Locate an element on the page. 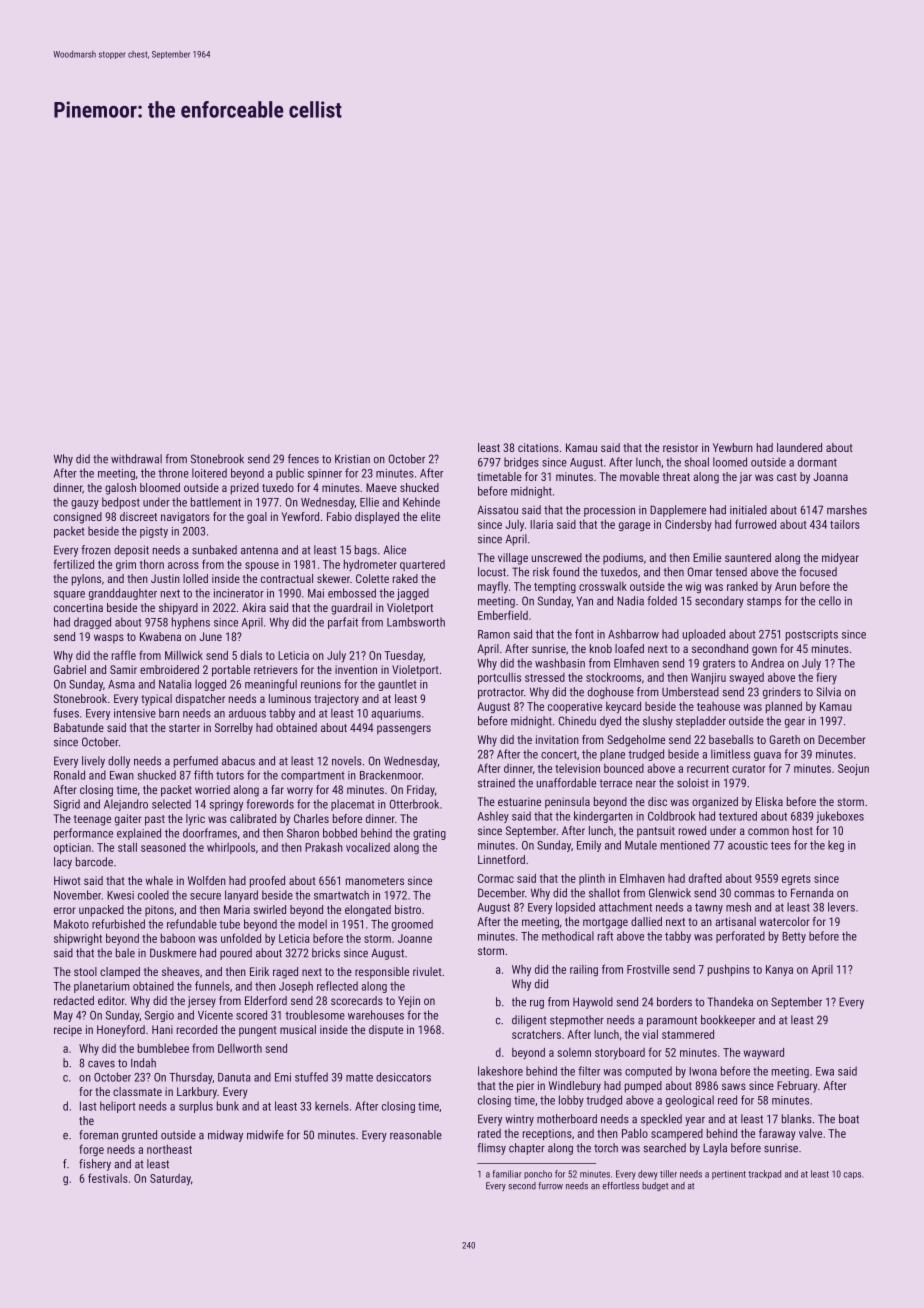  sheaves is located at coordinates (181, 971).
